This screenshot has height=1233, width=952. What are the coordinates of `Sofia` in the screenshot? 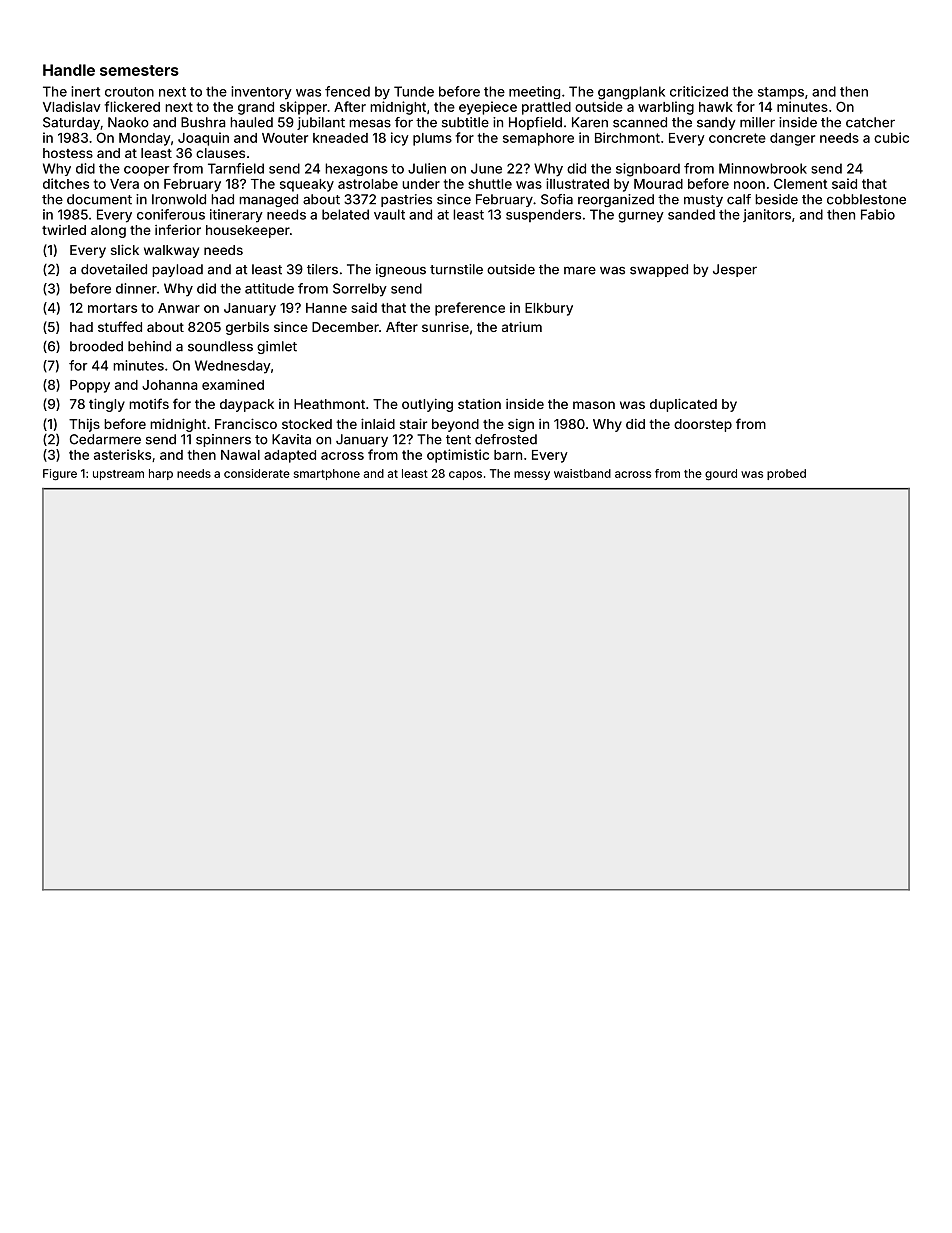 It's located at (557, 199).
